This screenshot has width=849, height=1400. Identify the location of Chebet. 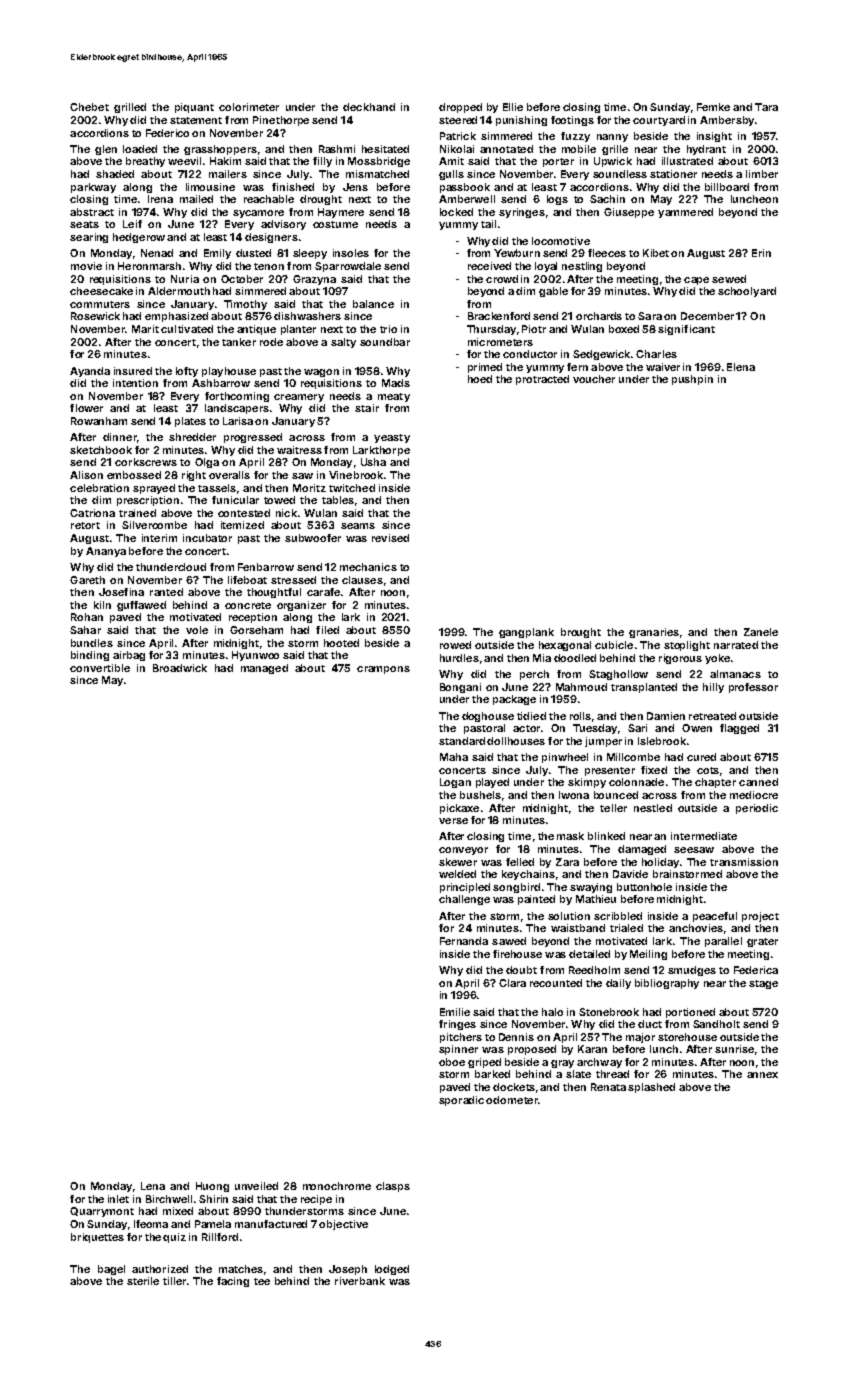
(89, 107).
